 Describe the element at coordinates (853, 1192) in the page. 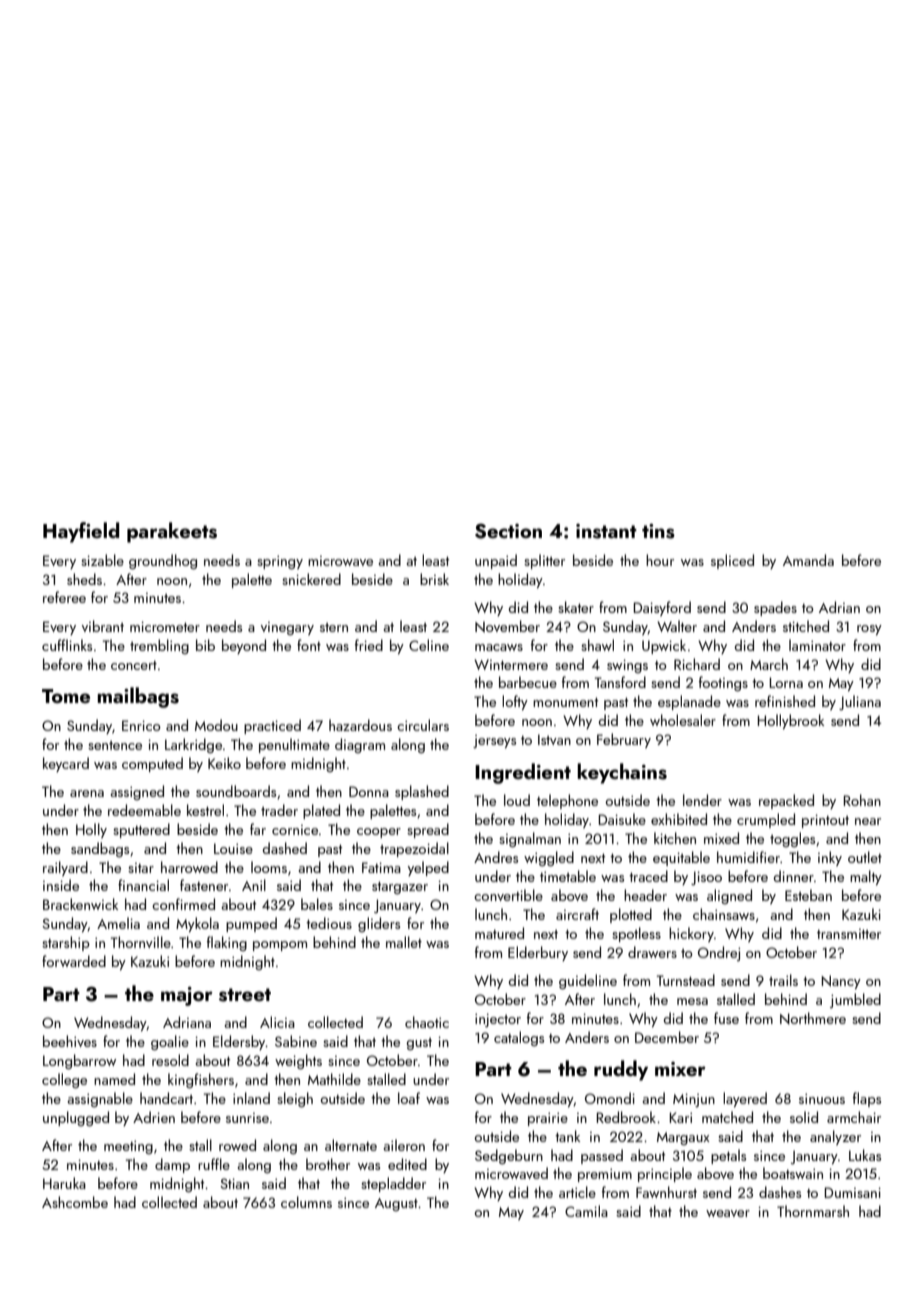

I see `Dumisani` at that location.
